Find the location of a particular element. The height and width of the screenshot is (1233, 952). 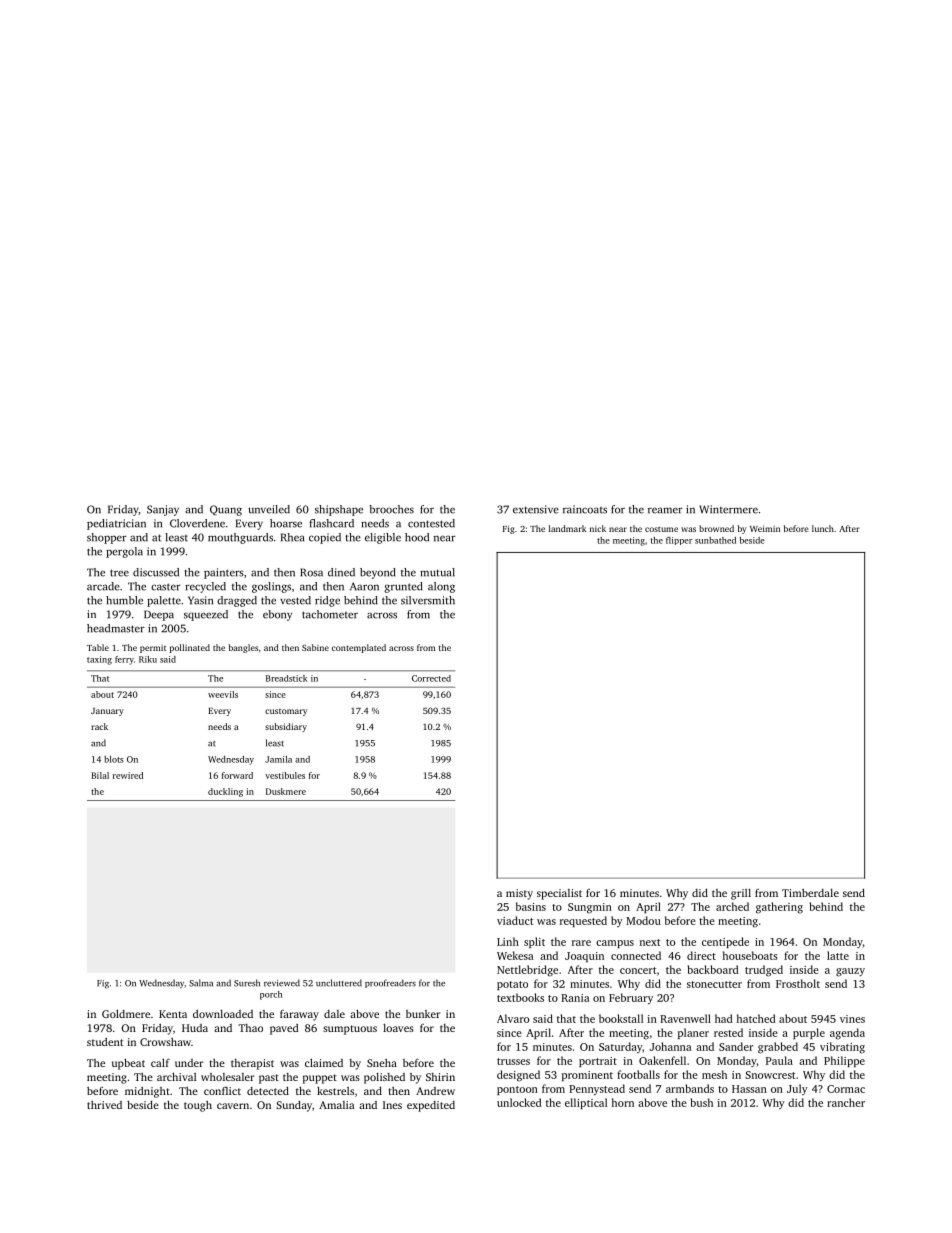

bunker is located at coordinates (423, 1014).
